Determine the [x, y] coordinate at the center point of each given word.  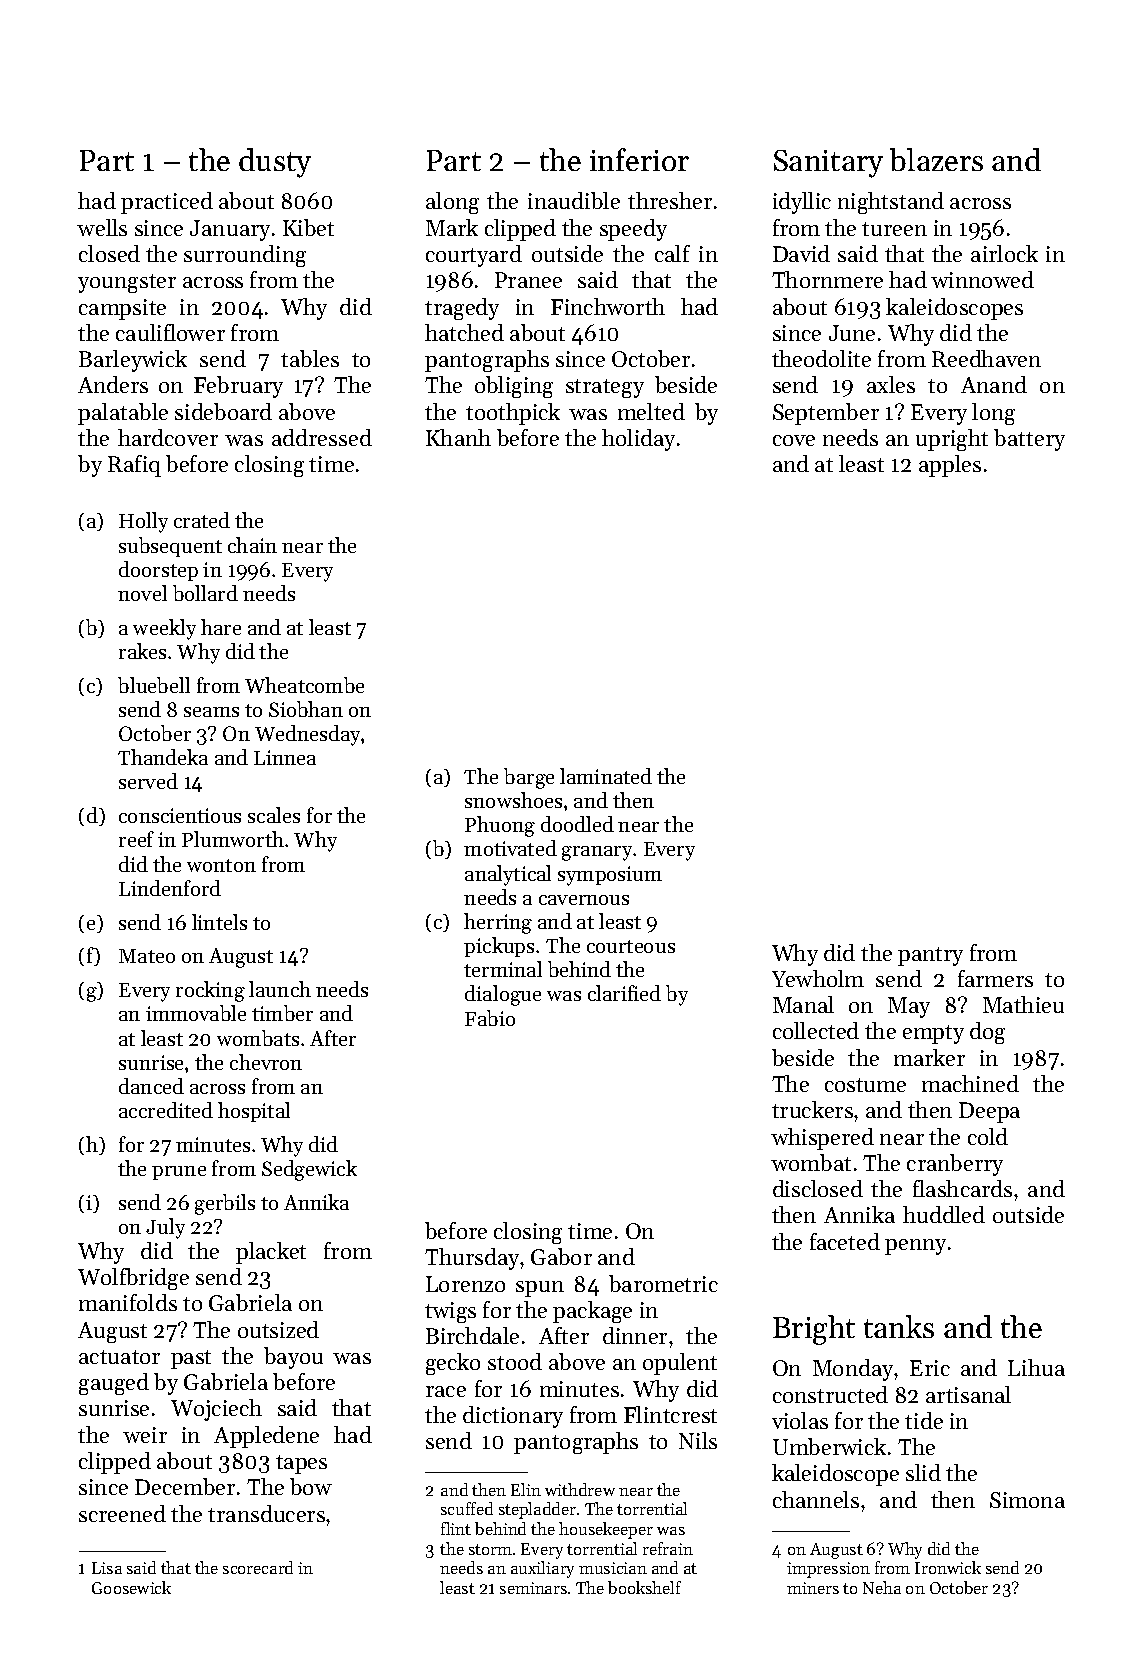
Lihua [1036, 1367]
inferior [639, 159]
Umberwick [829, 1446]
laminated [606, 776]
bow [311, 1486]
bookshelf [644, 1587]
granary [597, 853]
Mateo [147, 956]
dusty [275, 163]
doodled [577, 824]
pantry [930, 956]
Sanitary [828, 164]
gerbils [225, 1204]
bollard [205, 593]
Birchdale [472, 1335]
